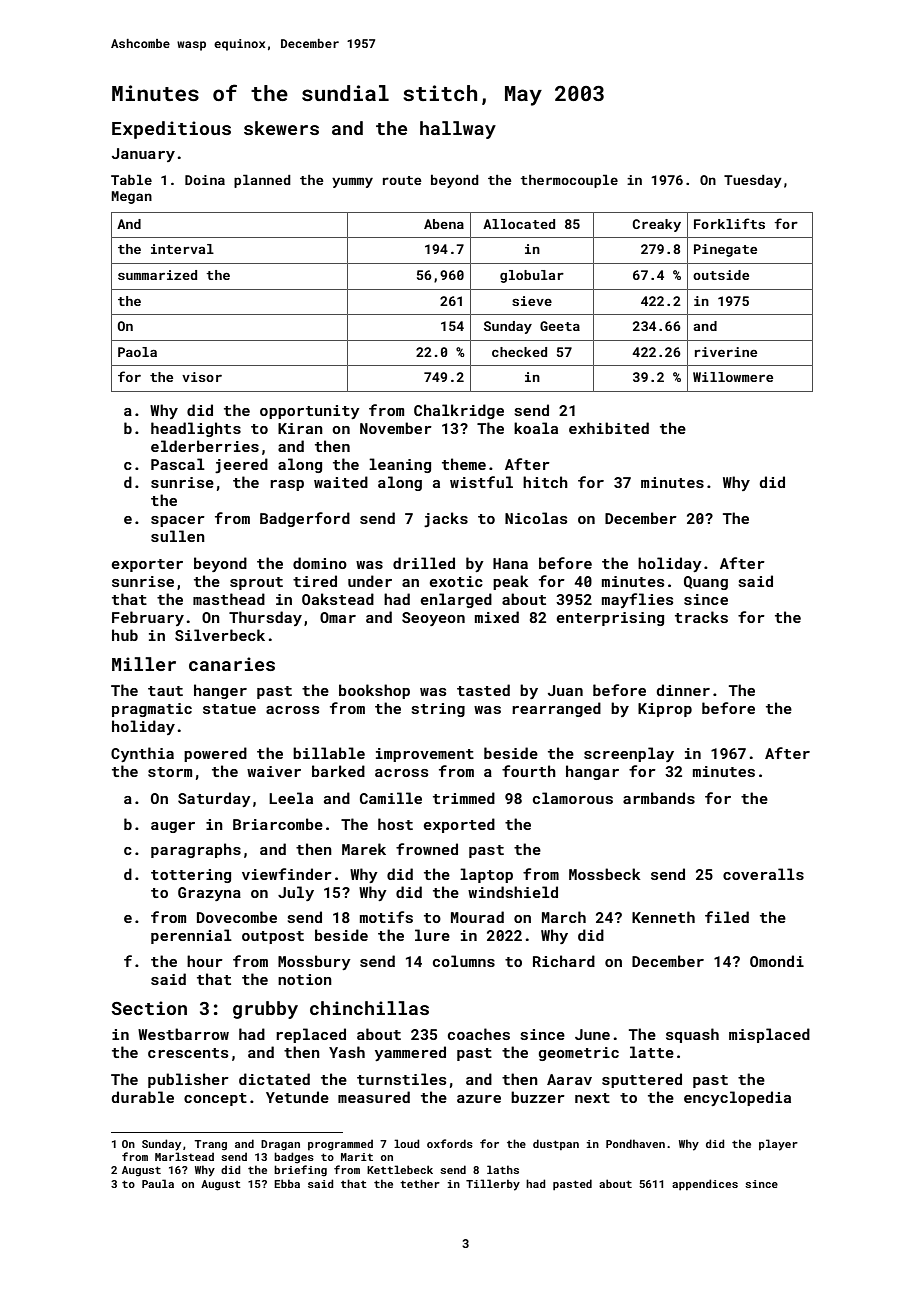 This page has height=1308, width=924. Describe the element at coordinates (205, 180) in the page. I see `Doina` at that location.
